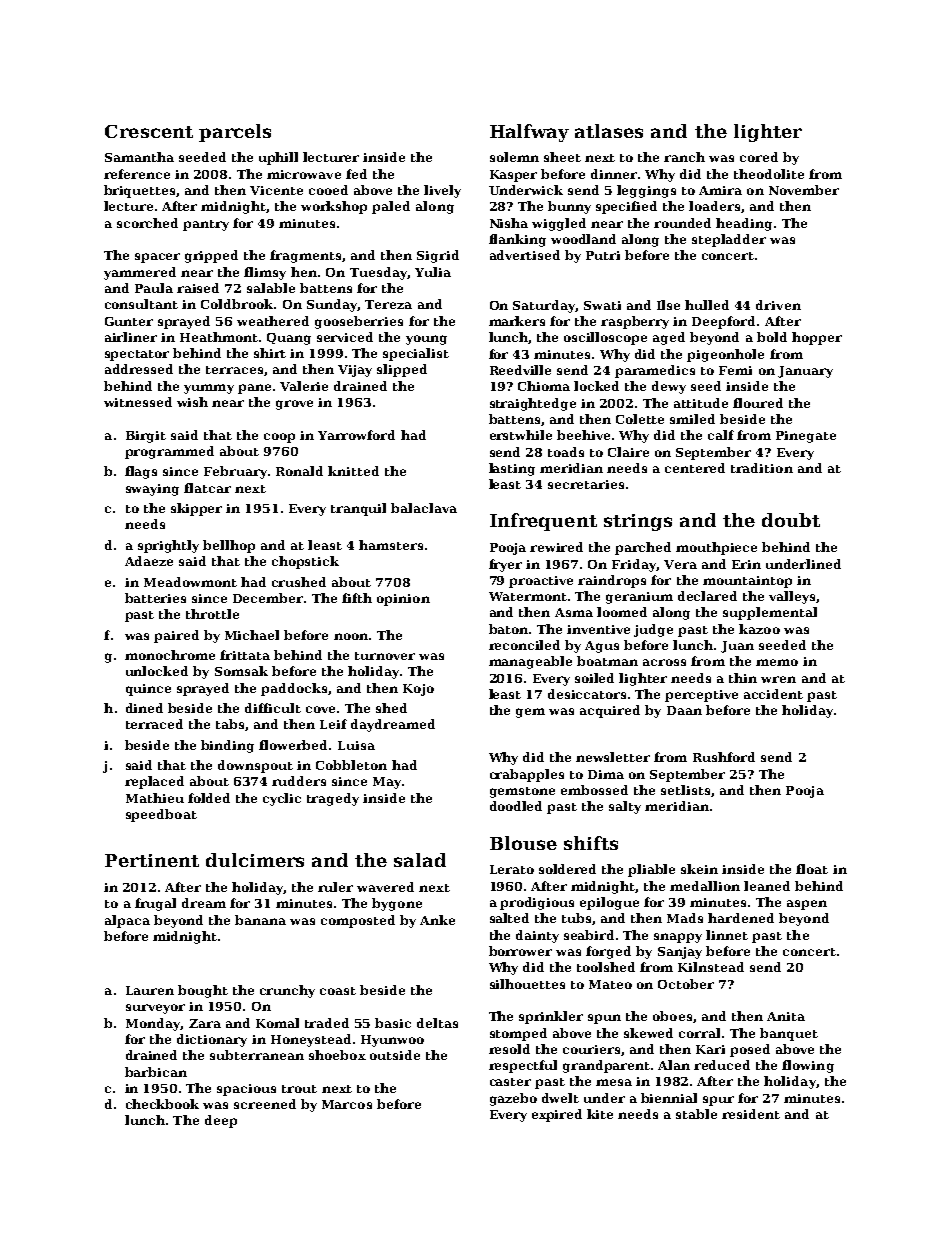  What do you see at coordinates (806, 437) in the page?
I see `Pinegate` at bounding box center [806, 437].
